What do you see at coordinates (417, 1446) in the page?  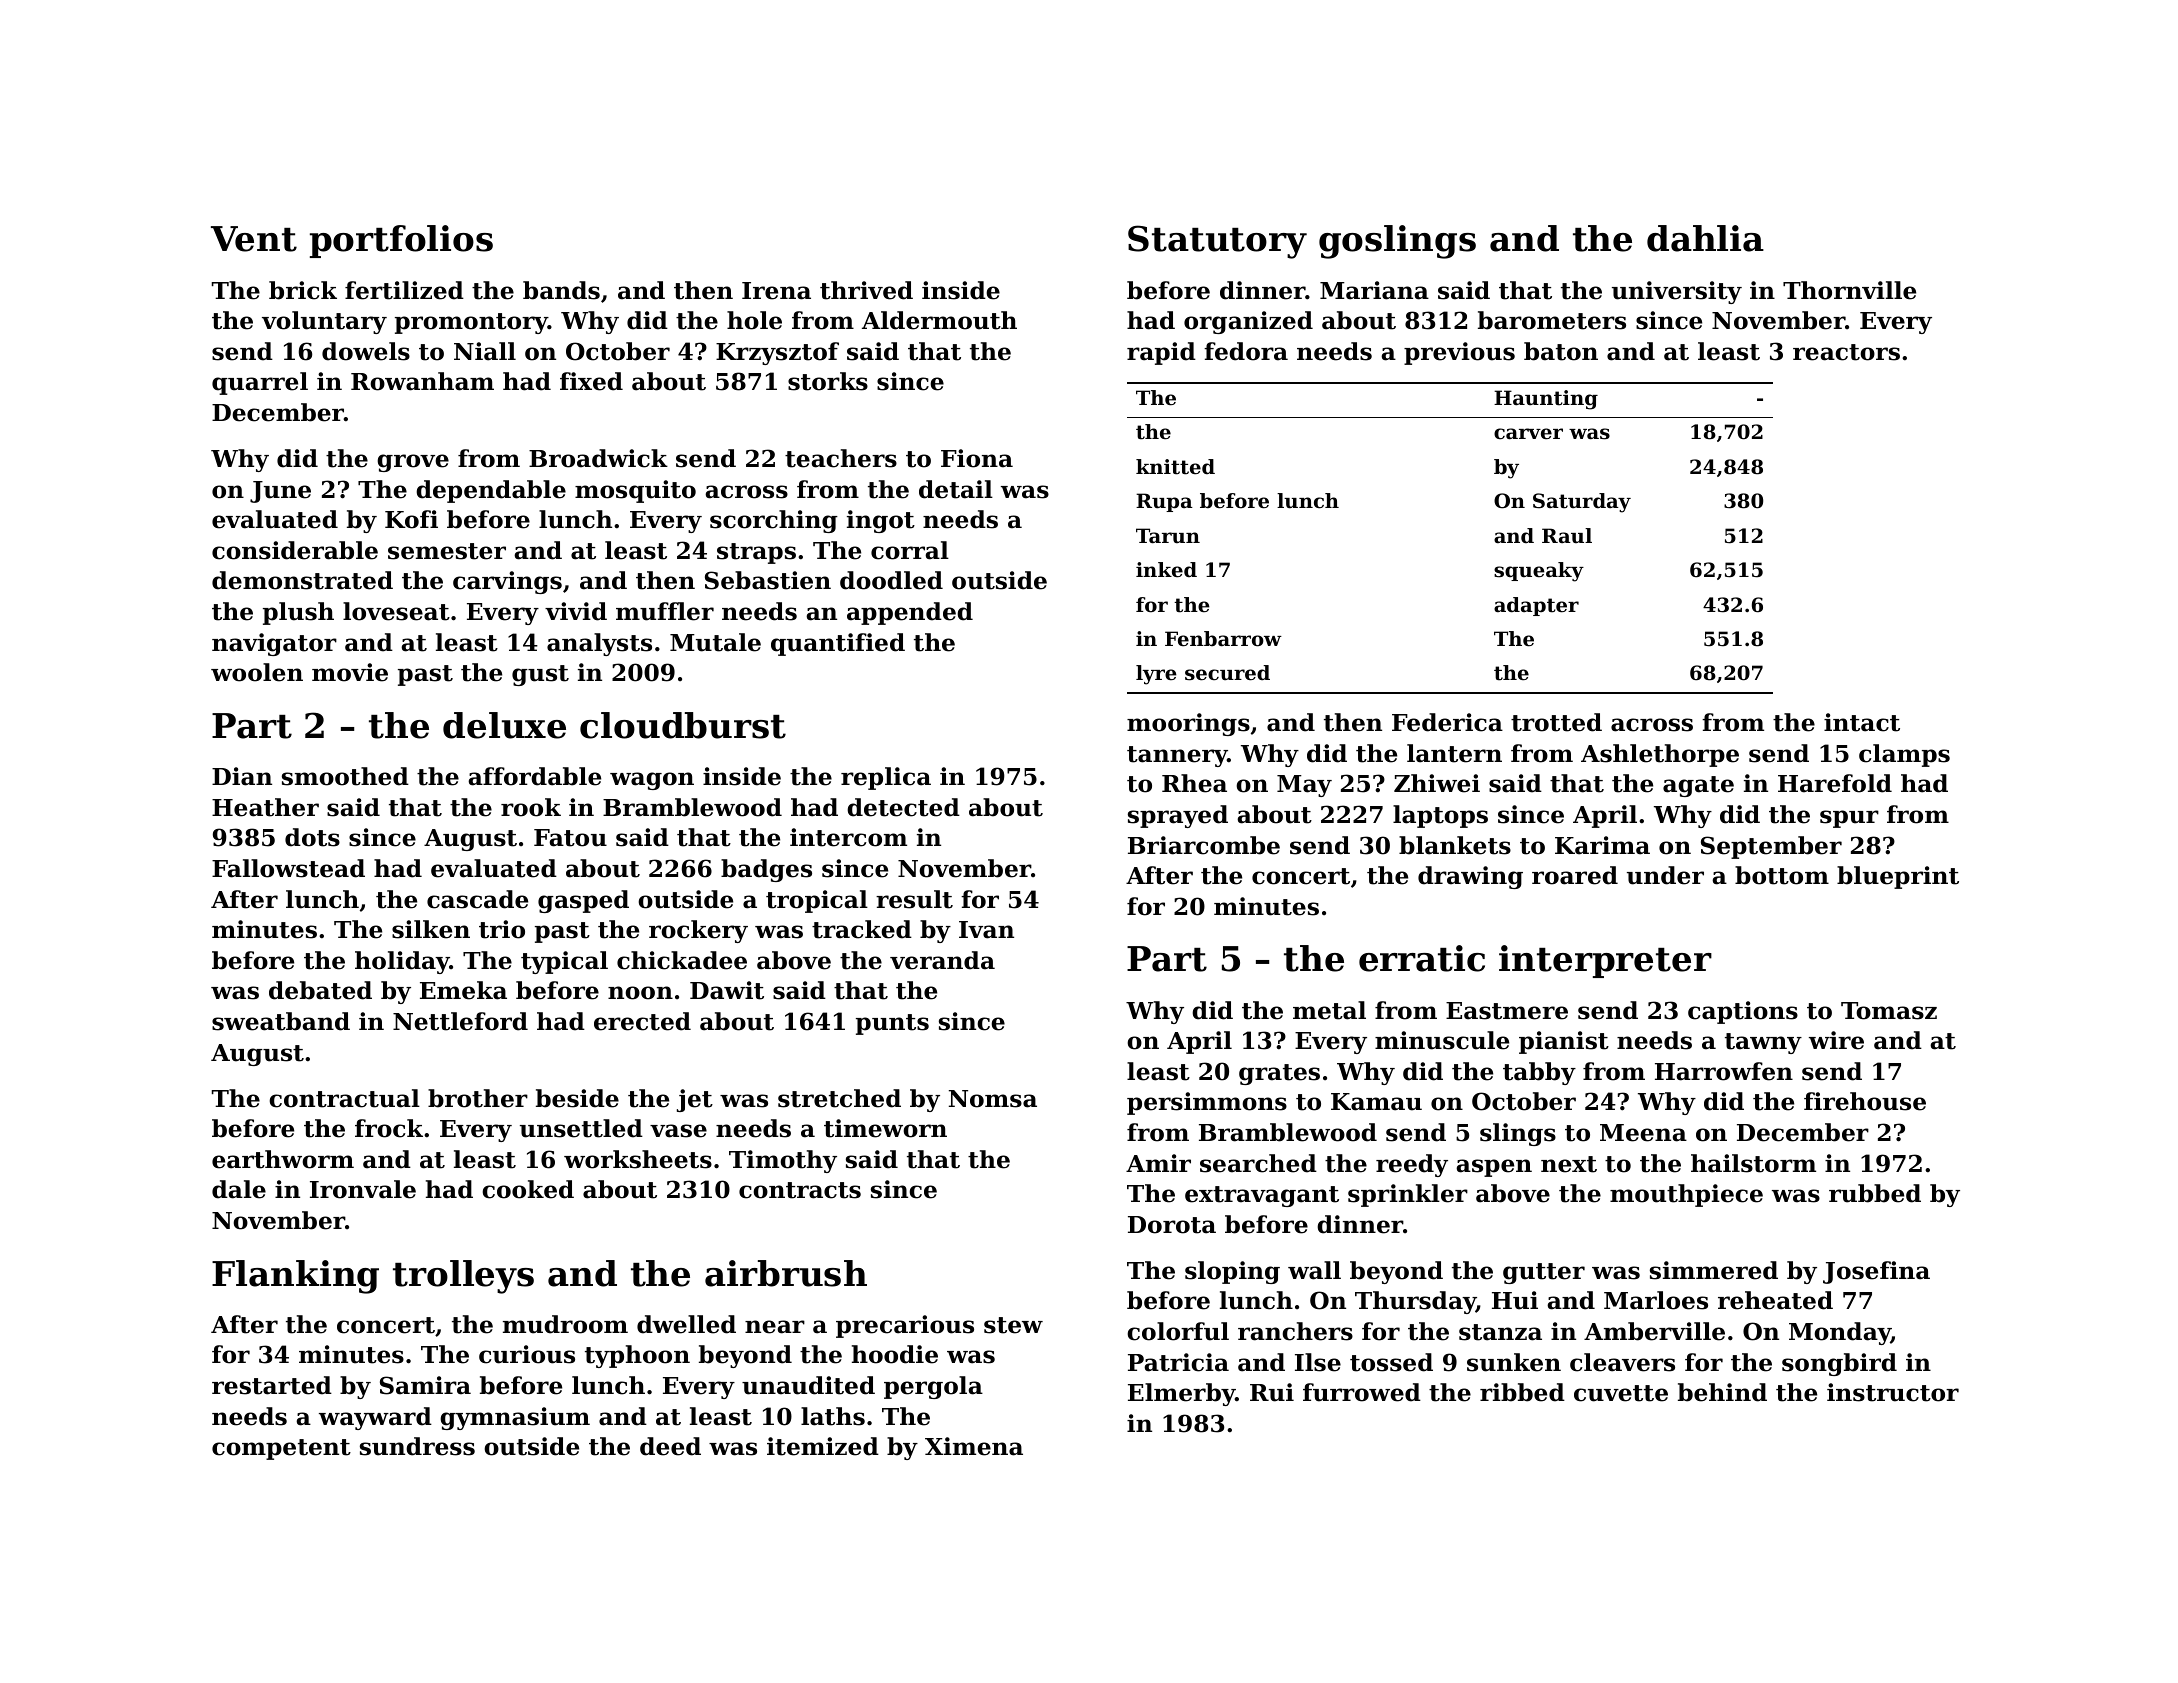 I see `sundress` at bounding box center [417, 1446].
